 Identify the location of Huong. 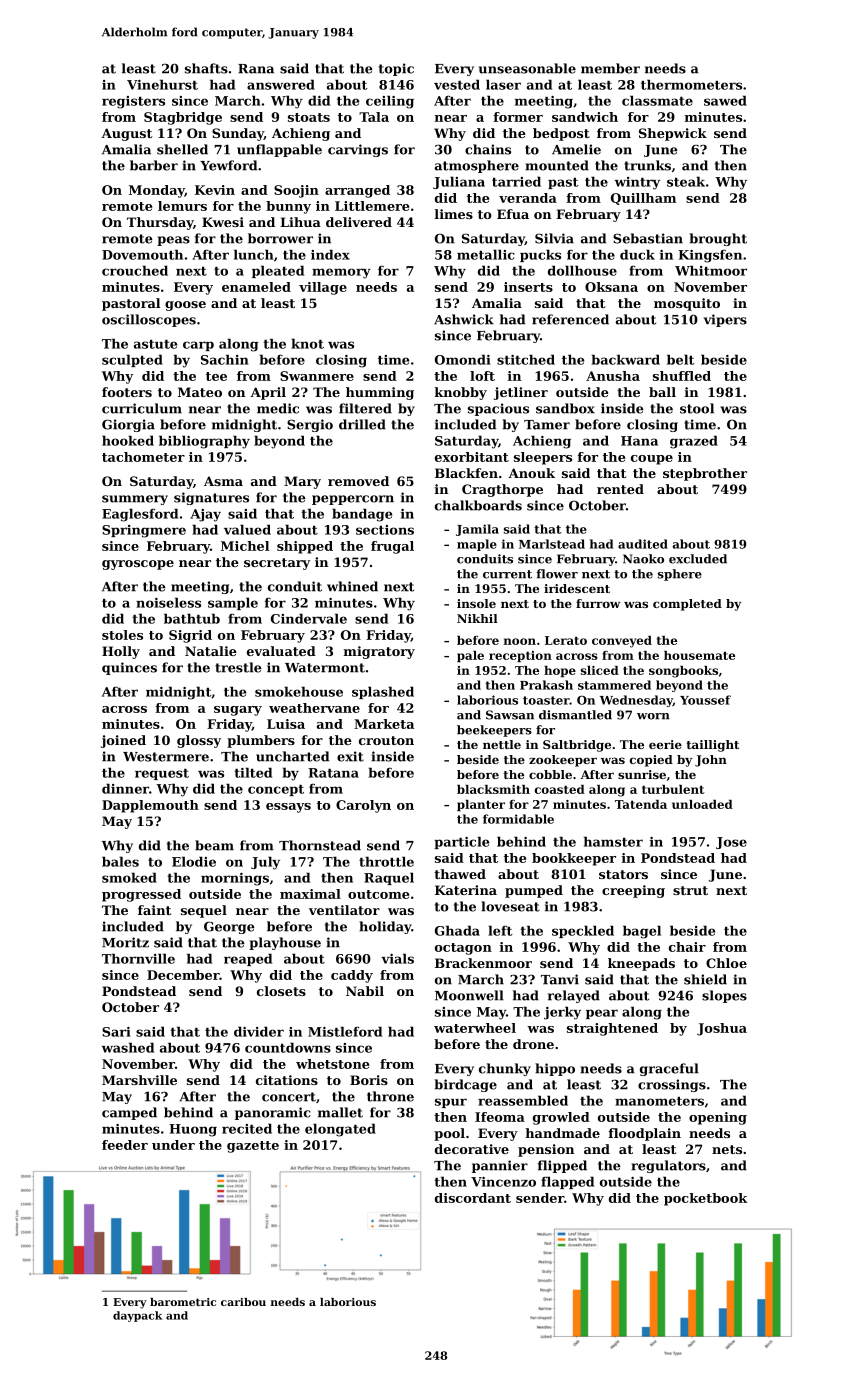
(193, 1130).
